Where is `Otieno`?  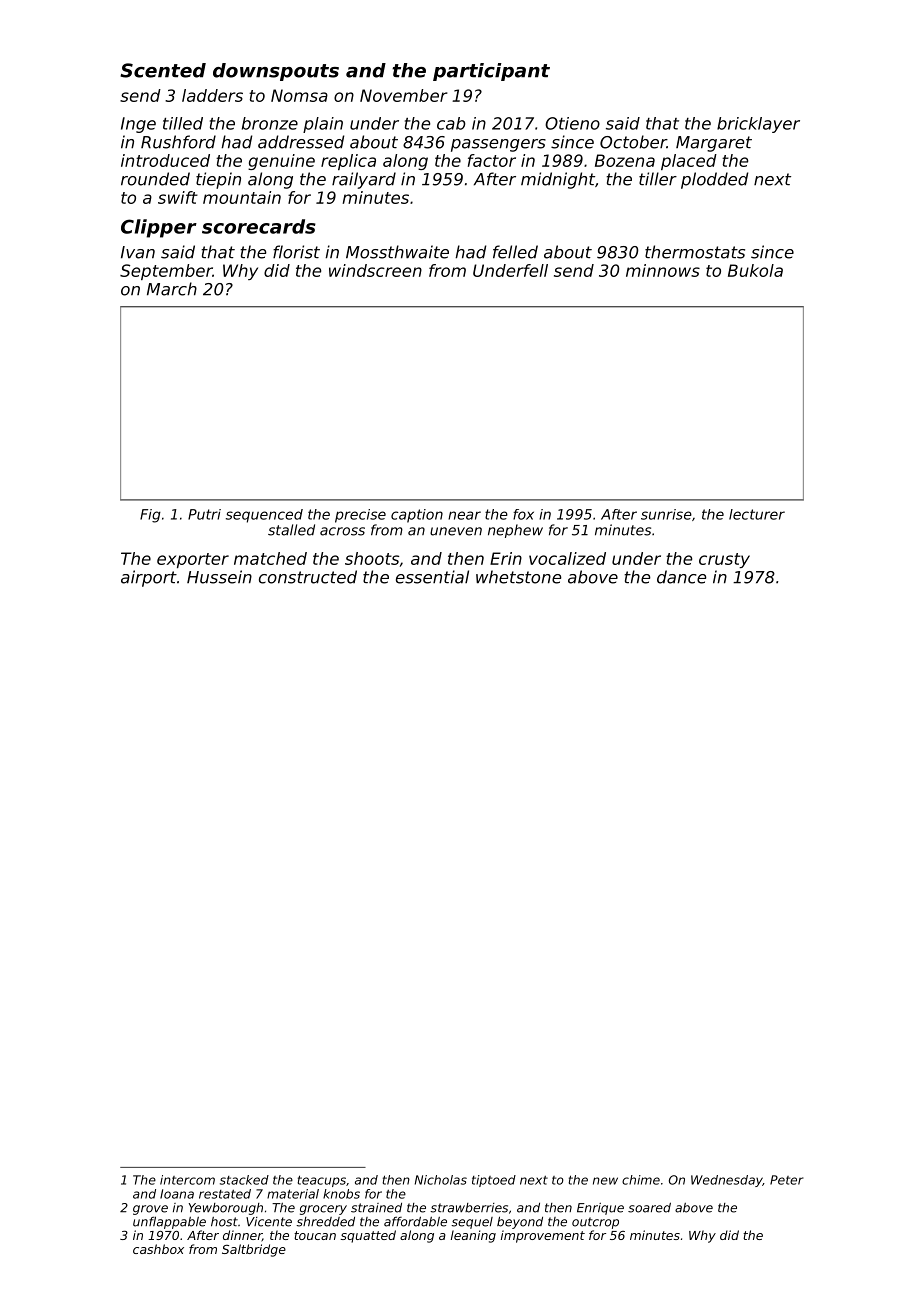
Otieno is located at coordinates (572, 123).
